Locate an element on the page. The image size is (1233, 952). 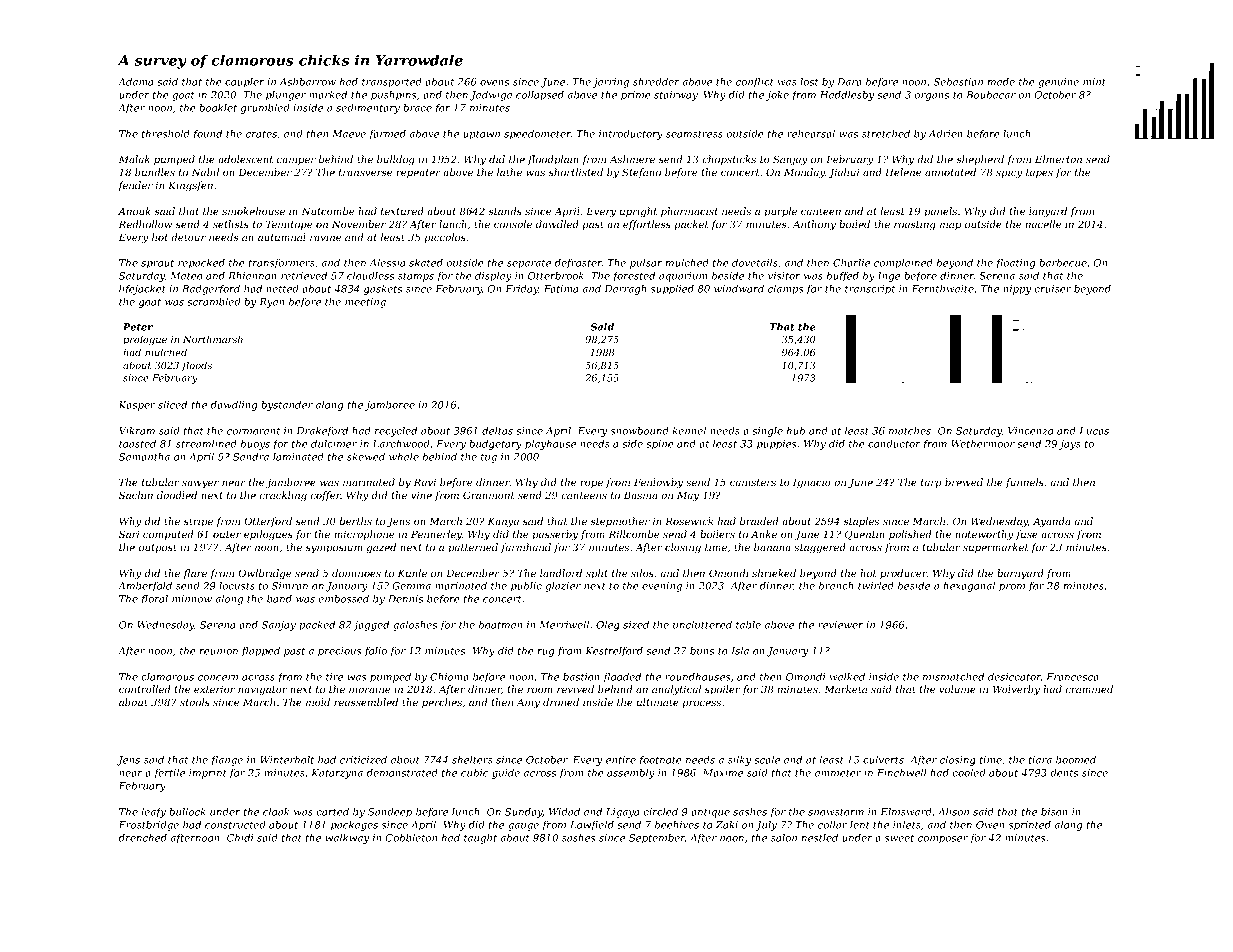
Samantha is located at coordinates (144, 457).
